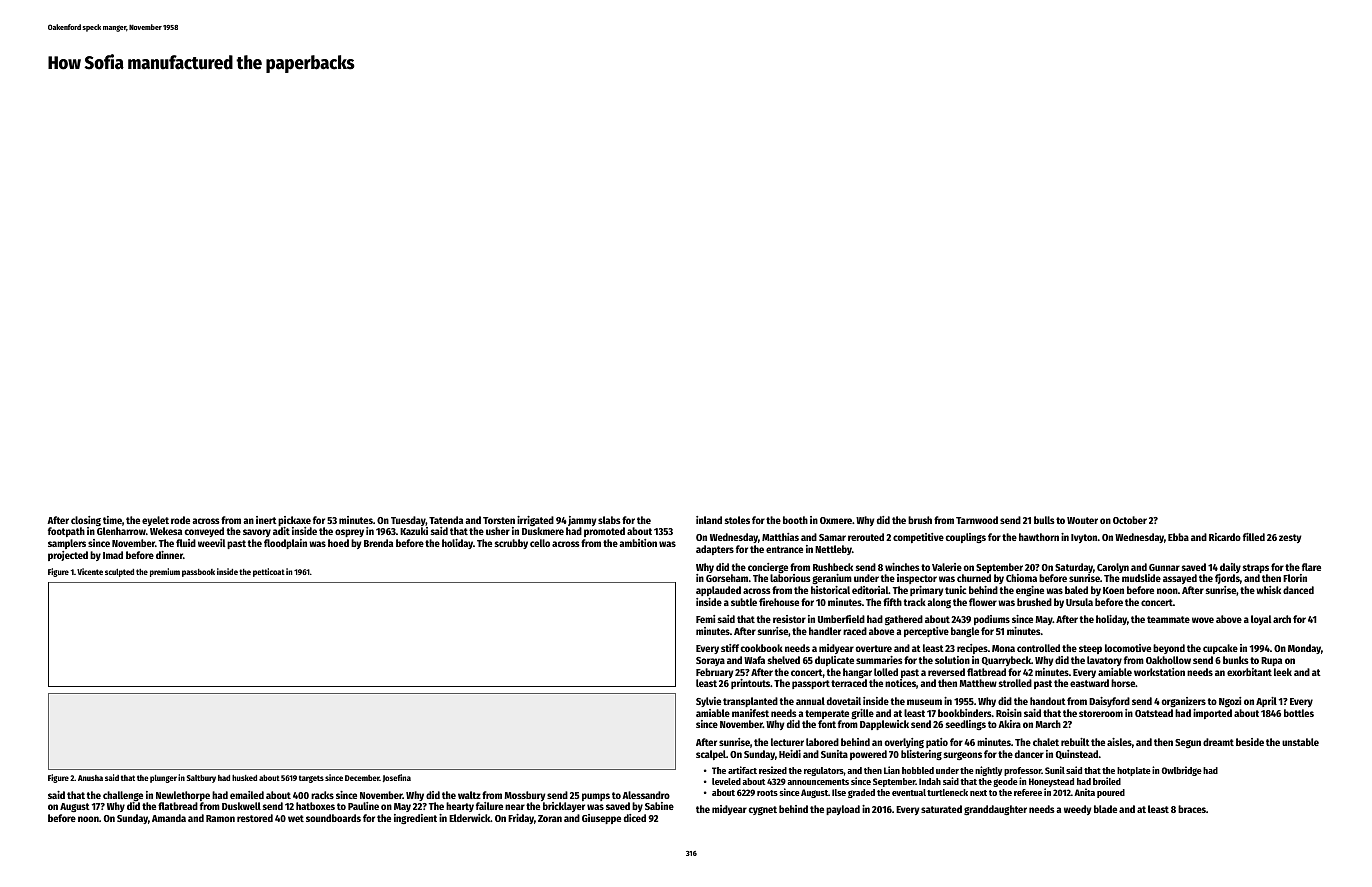 This screenshot has width=1372, height=887. Describe the element at coordinates (763, 810) in the screenshot. I see `cygnet` at that location.
